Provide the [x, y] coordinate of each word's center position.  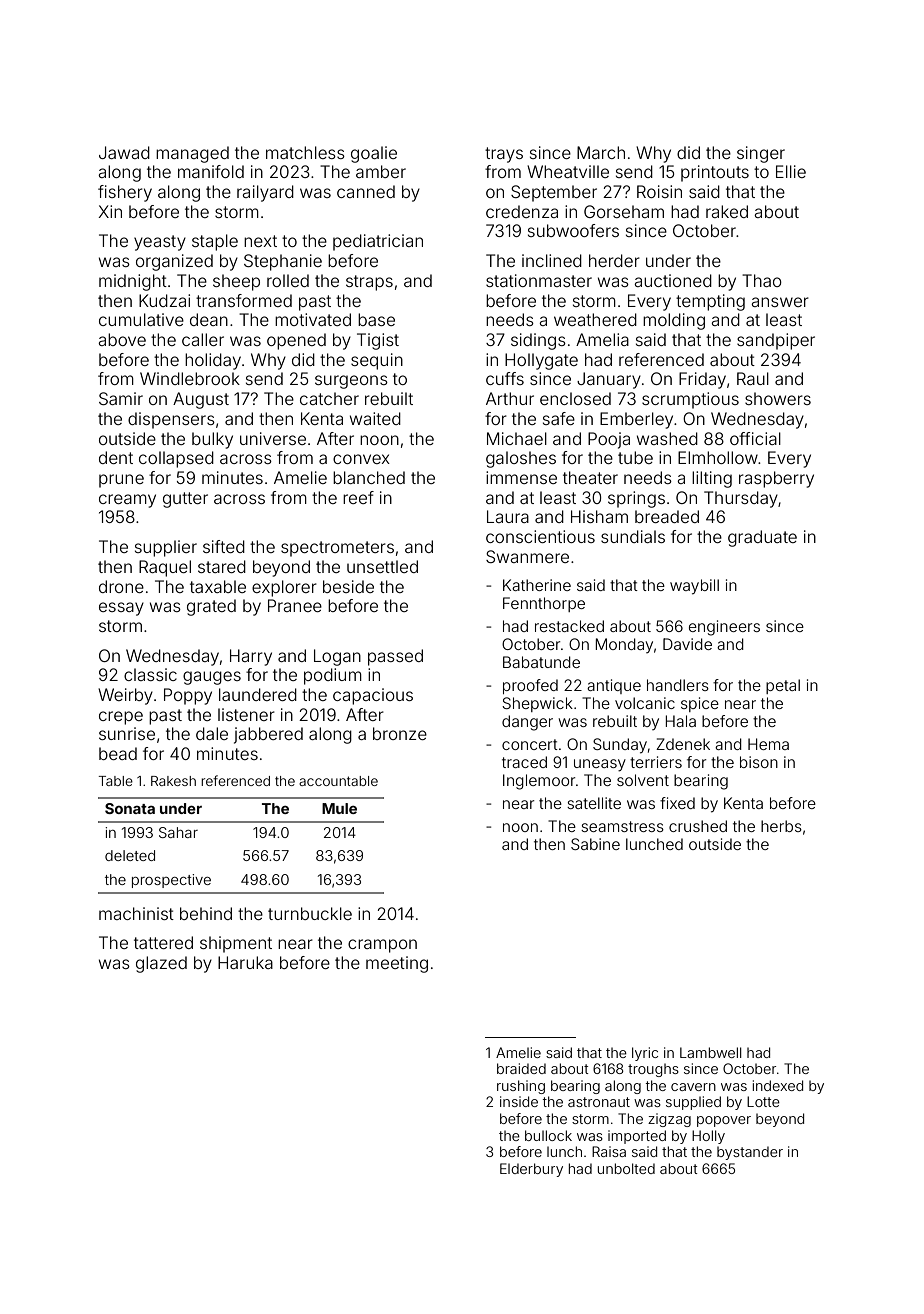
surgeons [351, 382]
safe [559, 418]
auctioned [673, 280]
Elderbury [531, 1170]
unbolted [626, 1168]
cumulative [141, 319]
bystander [750, 1153]
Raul [753, 378]
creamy [127, 501]
